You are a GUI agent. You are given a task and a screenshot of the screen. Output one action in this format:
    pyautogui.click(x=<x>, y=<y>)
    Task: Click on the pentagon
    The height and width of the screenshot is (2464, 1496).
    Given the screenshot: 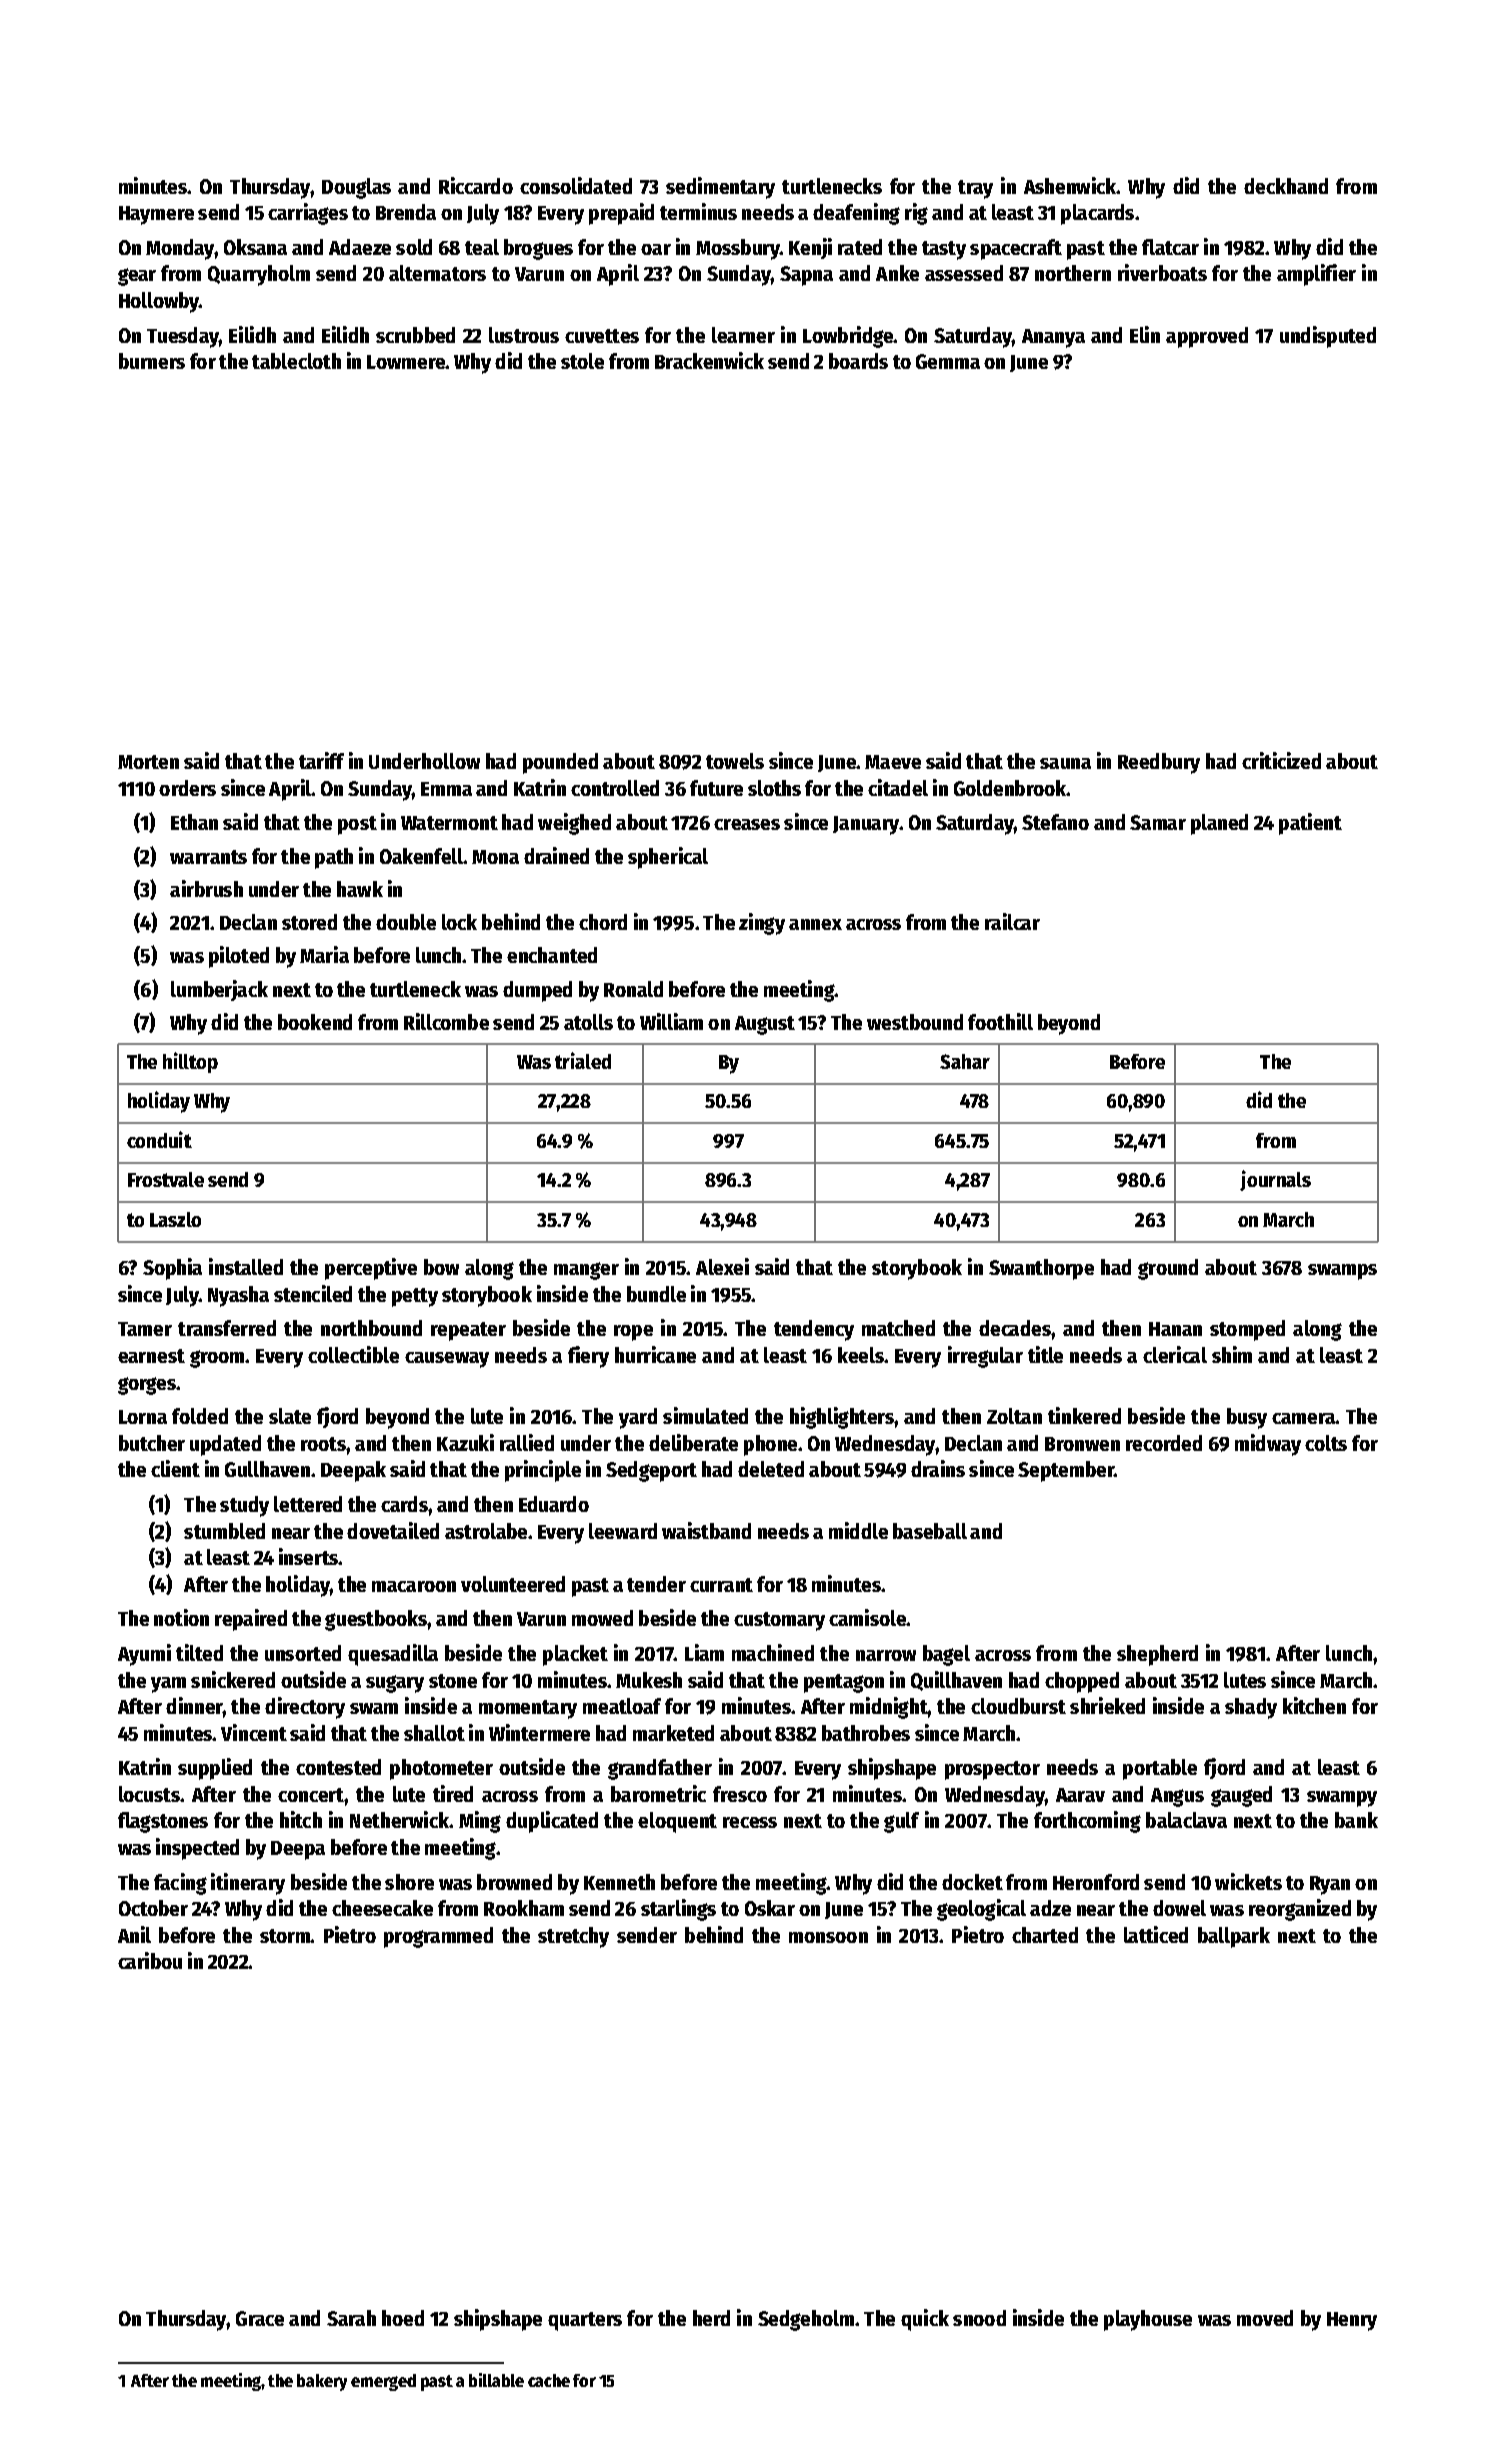 What is the action you would take?
    pyautogui.click(x=844, y=1683)
